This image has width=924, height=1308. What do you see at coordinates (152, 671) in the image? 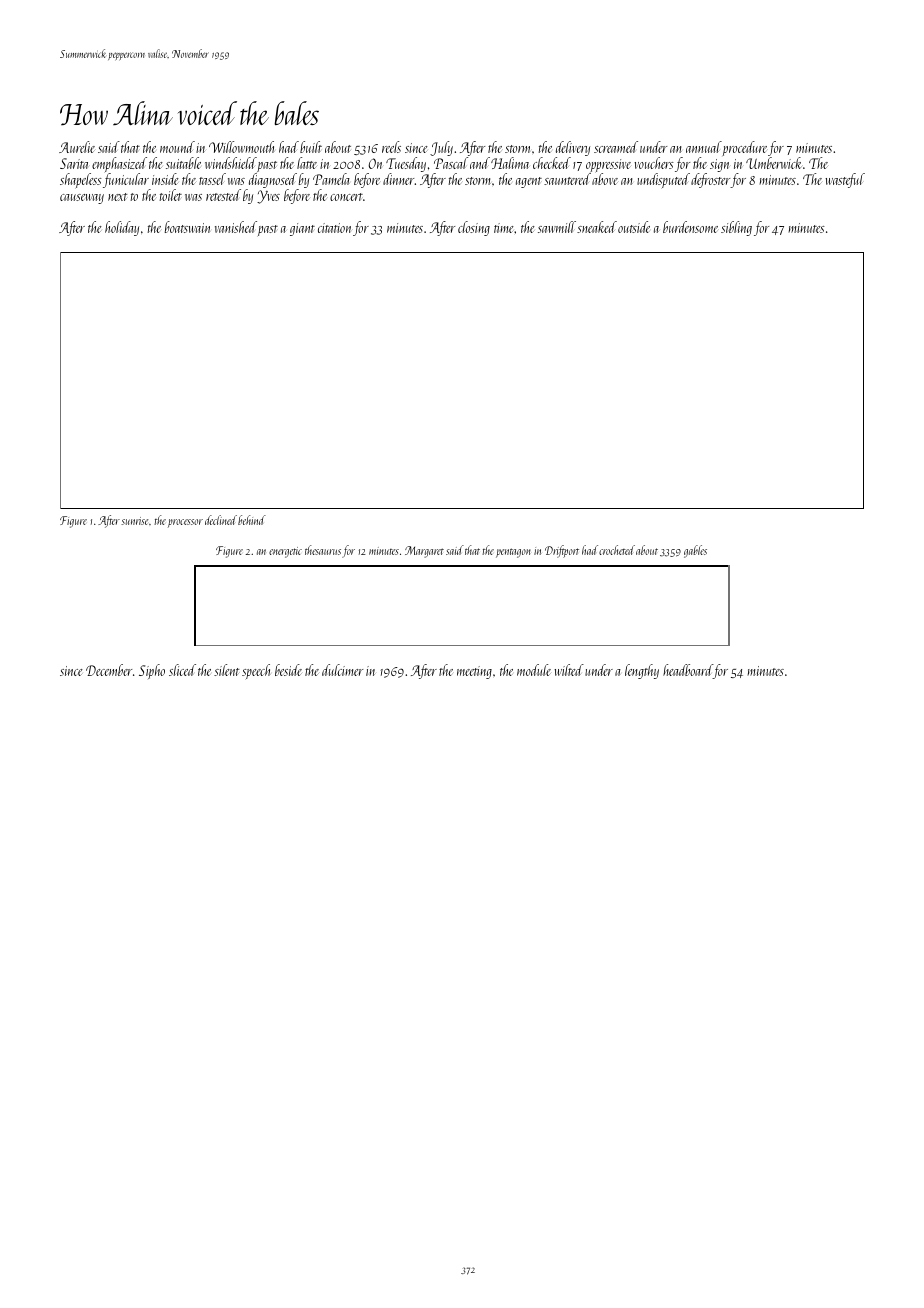
I see `Sipho` at bounding box center [152, 671].
